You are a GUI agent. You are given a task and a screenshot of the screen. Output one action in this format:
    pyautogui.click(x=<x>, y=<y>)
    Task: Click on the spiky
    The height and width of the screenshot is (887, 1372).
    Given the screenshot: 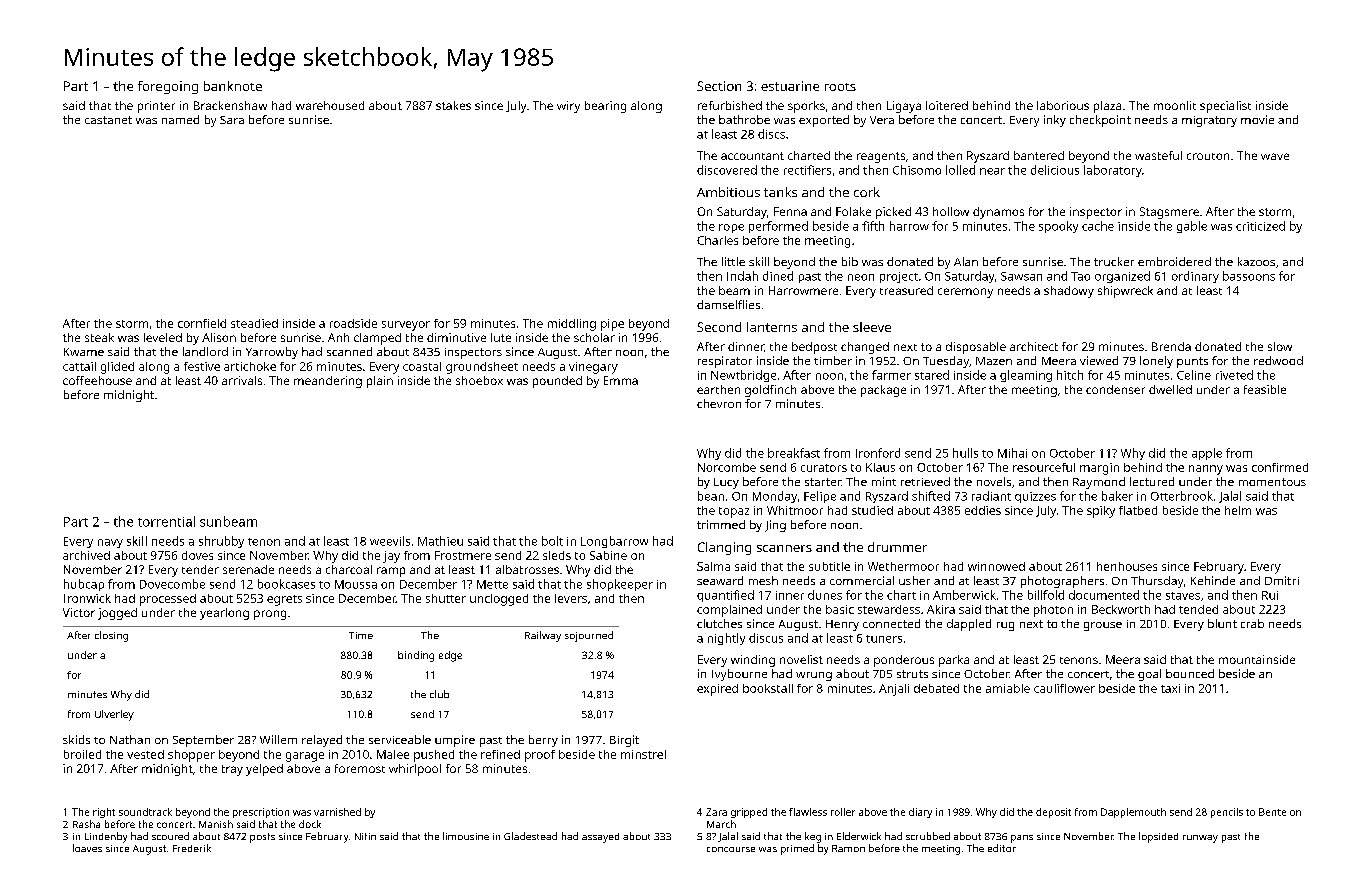 What is the action you would take?
    pyautogui.click(x=1101, y=512)
